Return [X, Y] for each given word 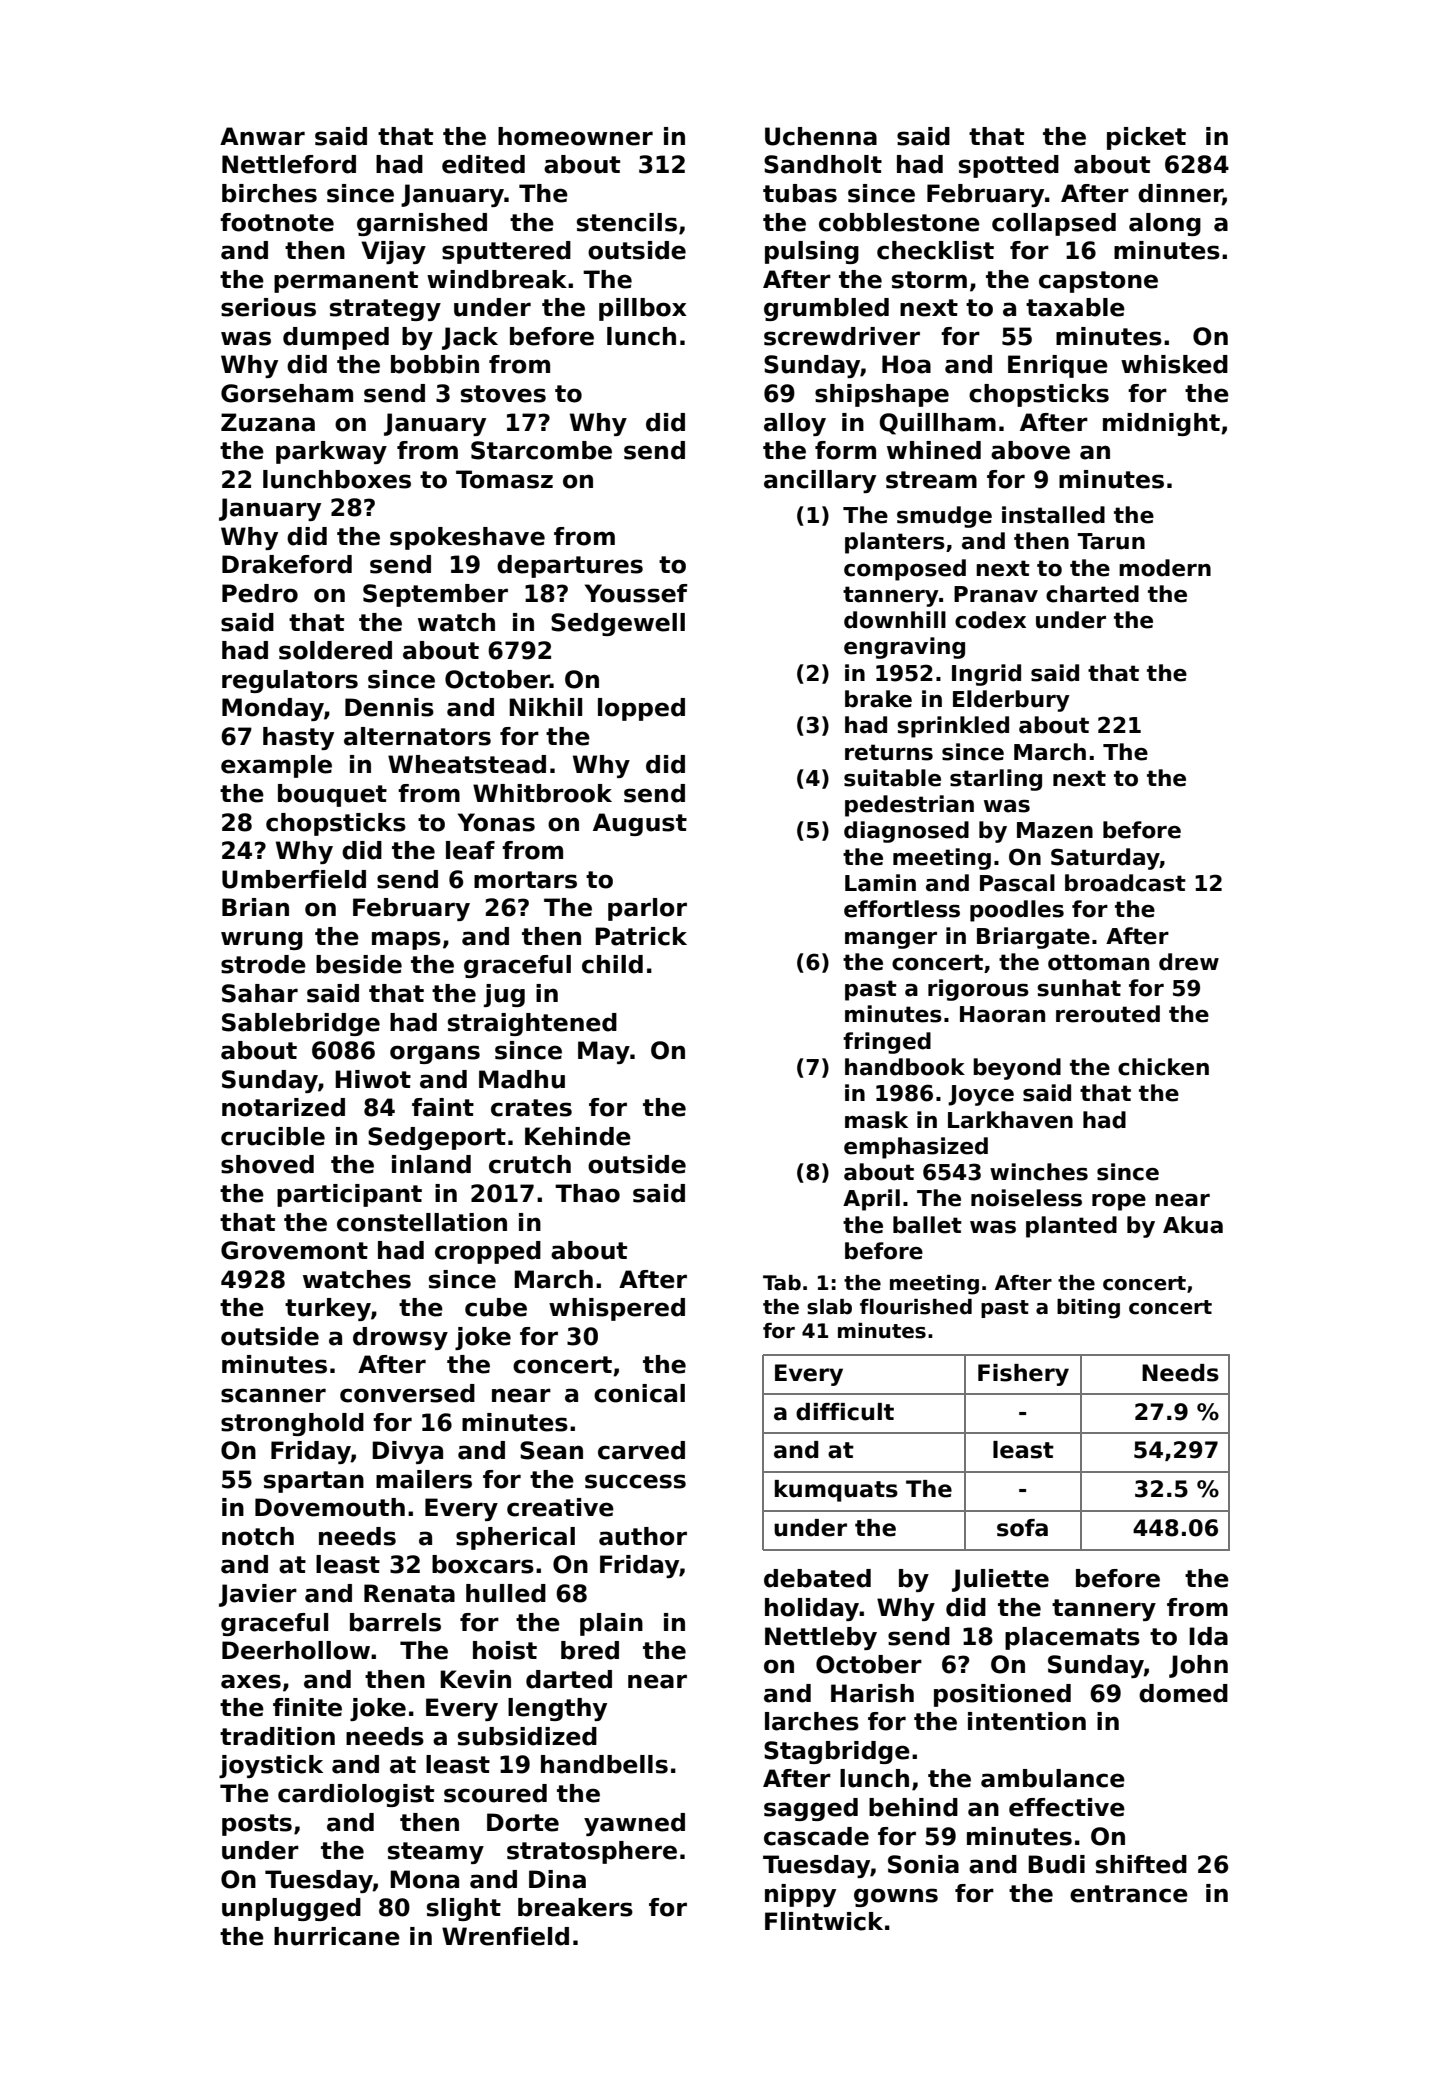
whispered [617, 1309]
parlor [647, 909]
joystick [271, 1766]
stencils [627, 222]
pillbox [643, 309]
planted [1071, 1227]
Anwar [262, 136]
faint [443, 1107]
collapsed [1054, 224]
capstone [1098, 282]
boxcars [483, 1564]
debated [817, 1578]
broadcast [1125, 883]
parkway [331, 452]
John [1198, 1666]
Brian [255, 907]
